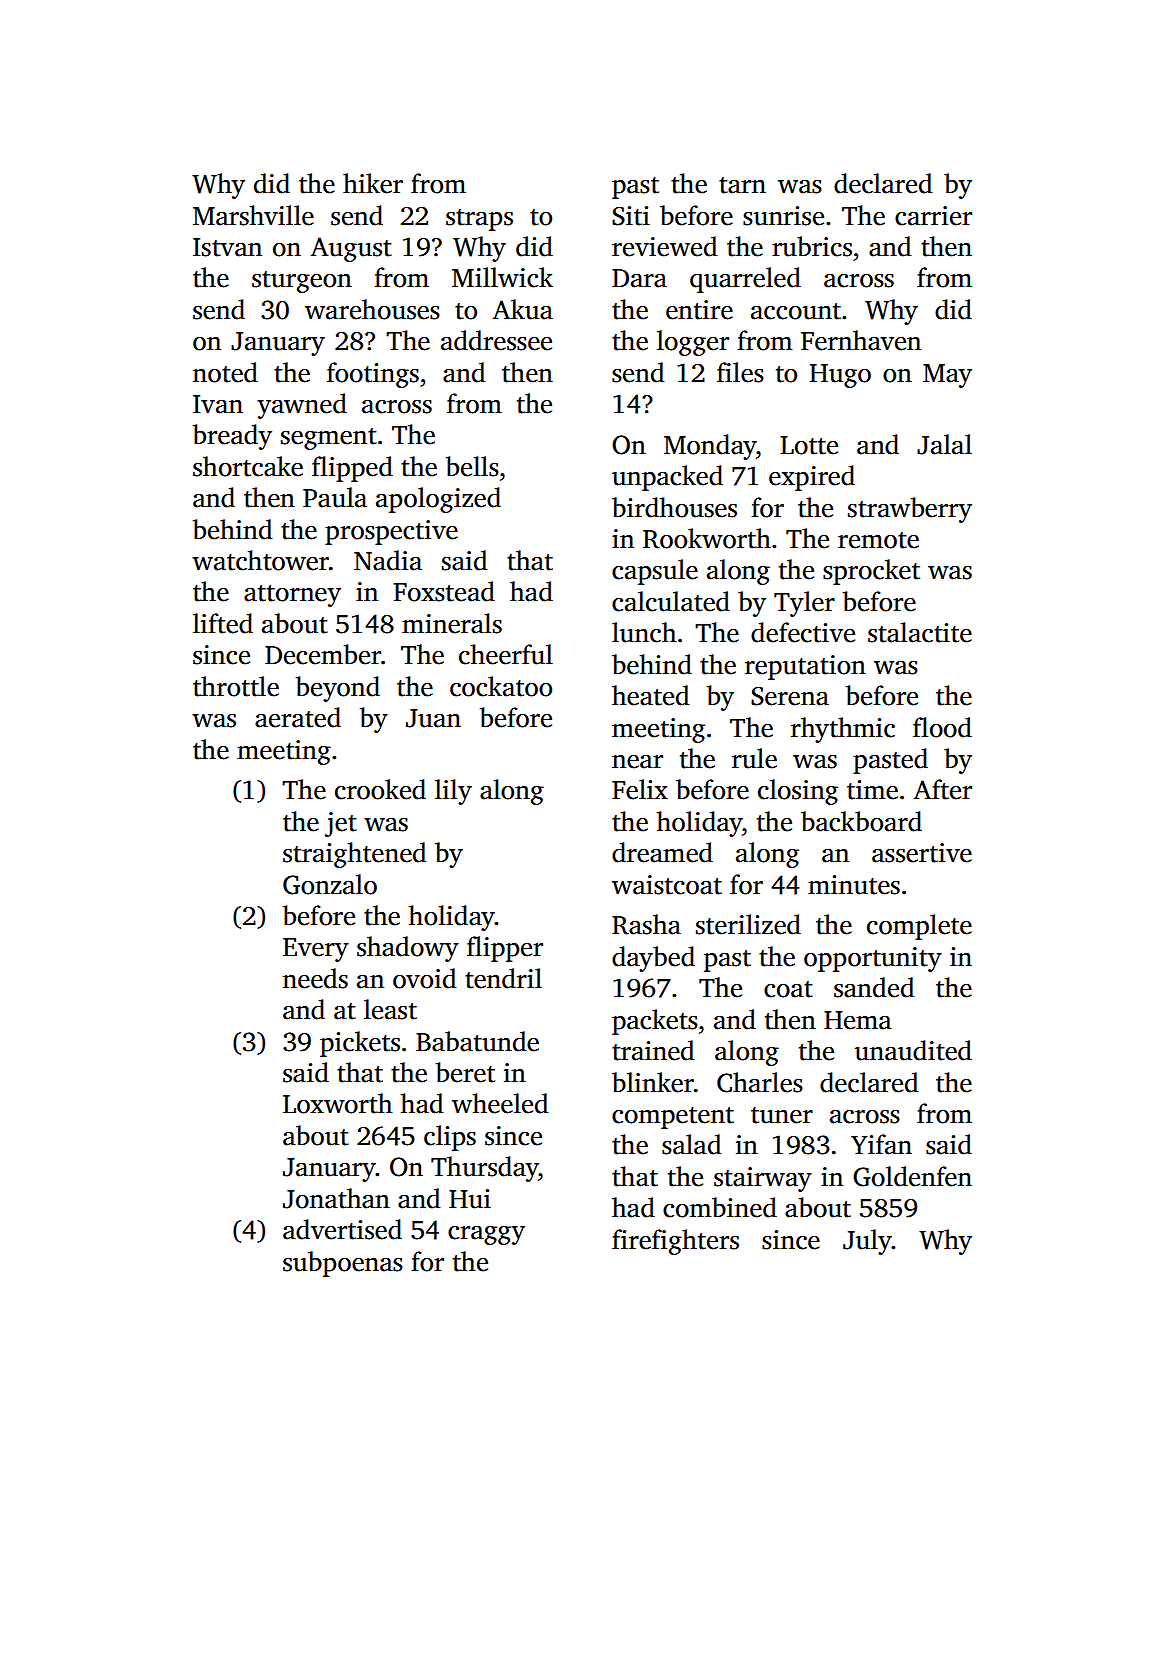  I want to click on wheeled, so click(500, 1103).
